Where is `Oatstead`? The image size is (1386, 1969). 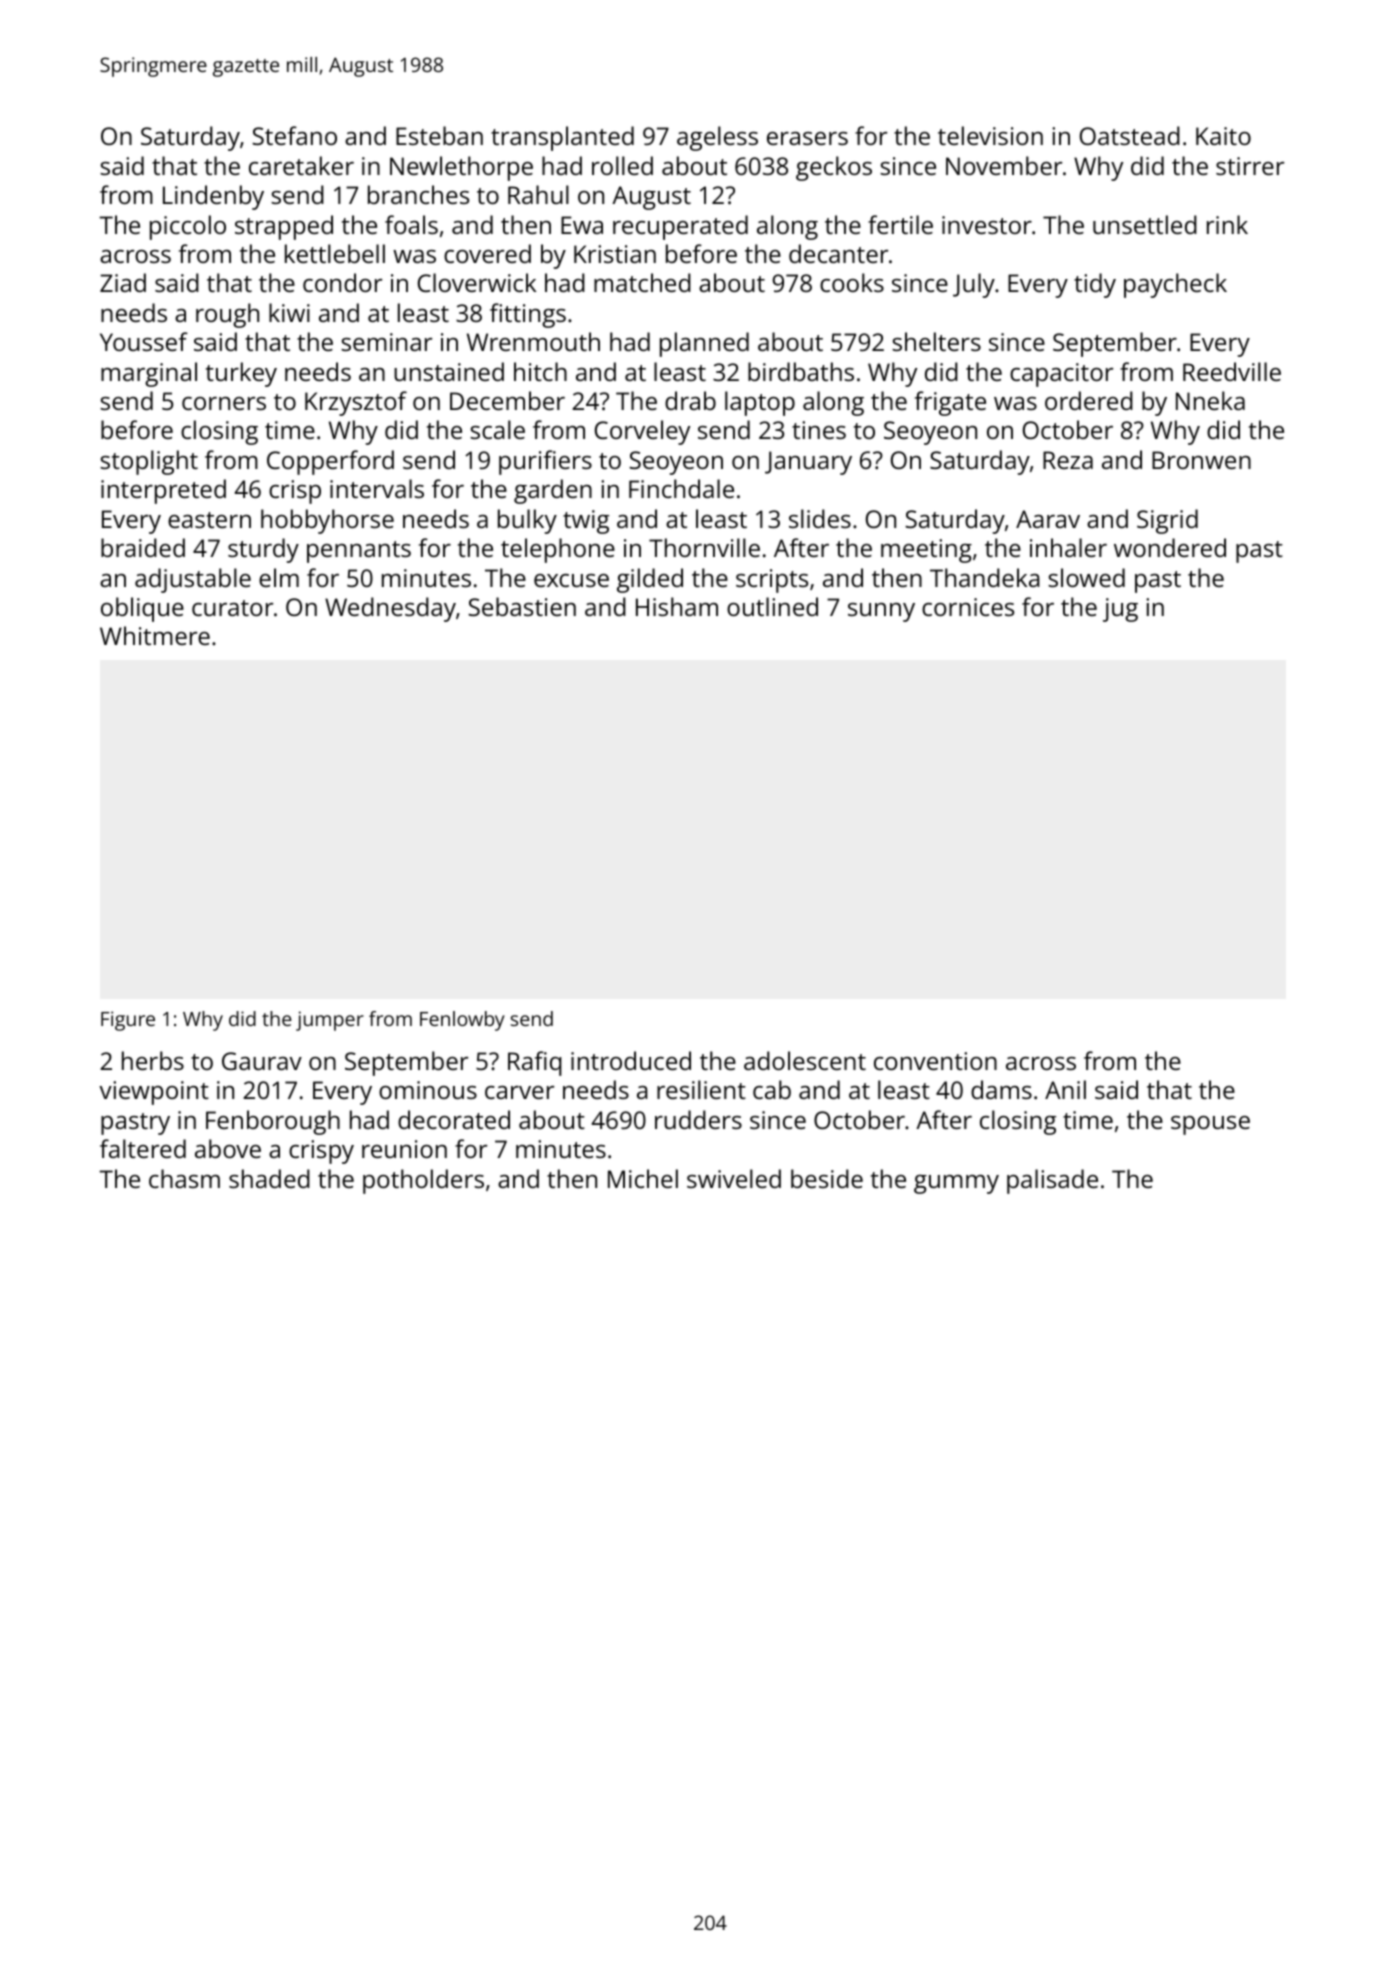 Oatstead is located at coordinates (1130, 135).
